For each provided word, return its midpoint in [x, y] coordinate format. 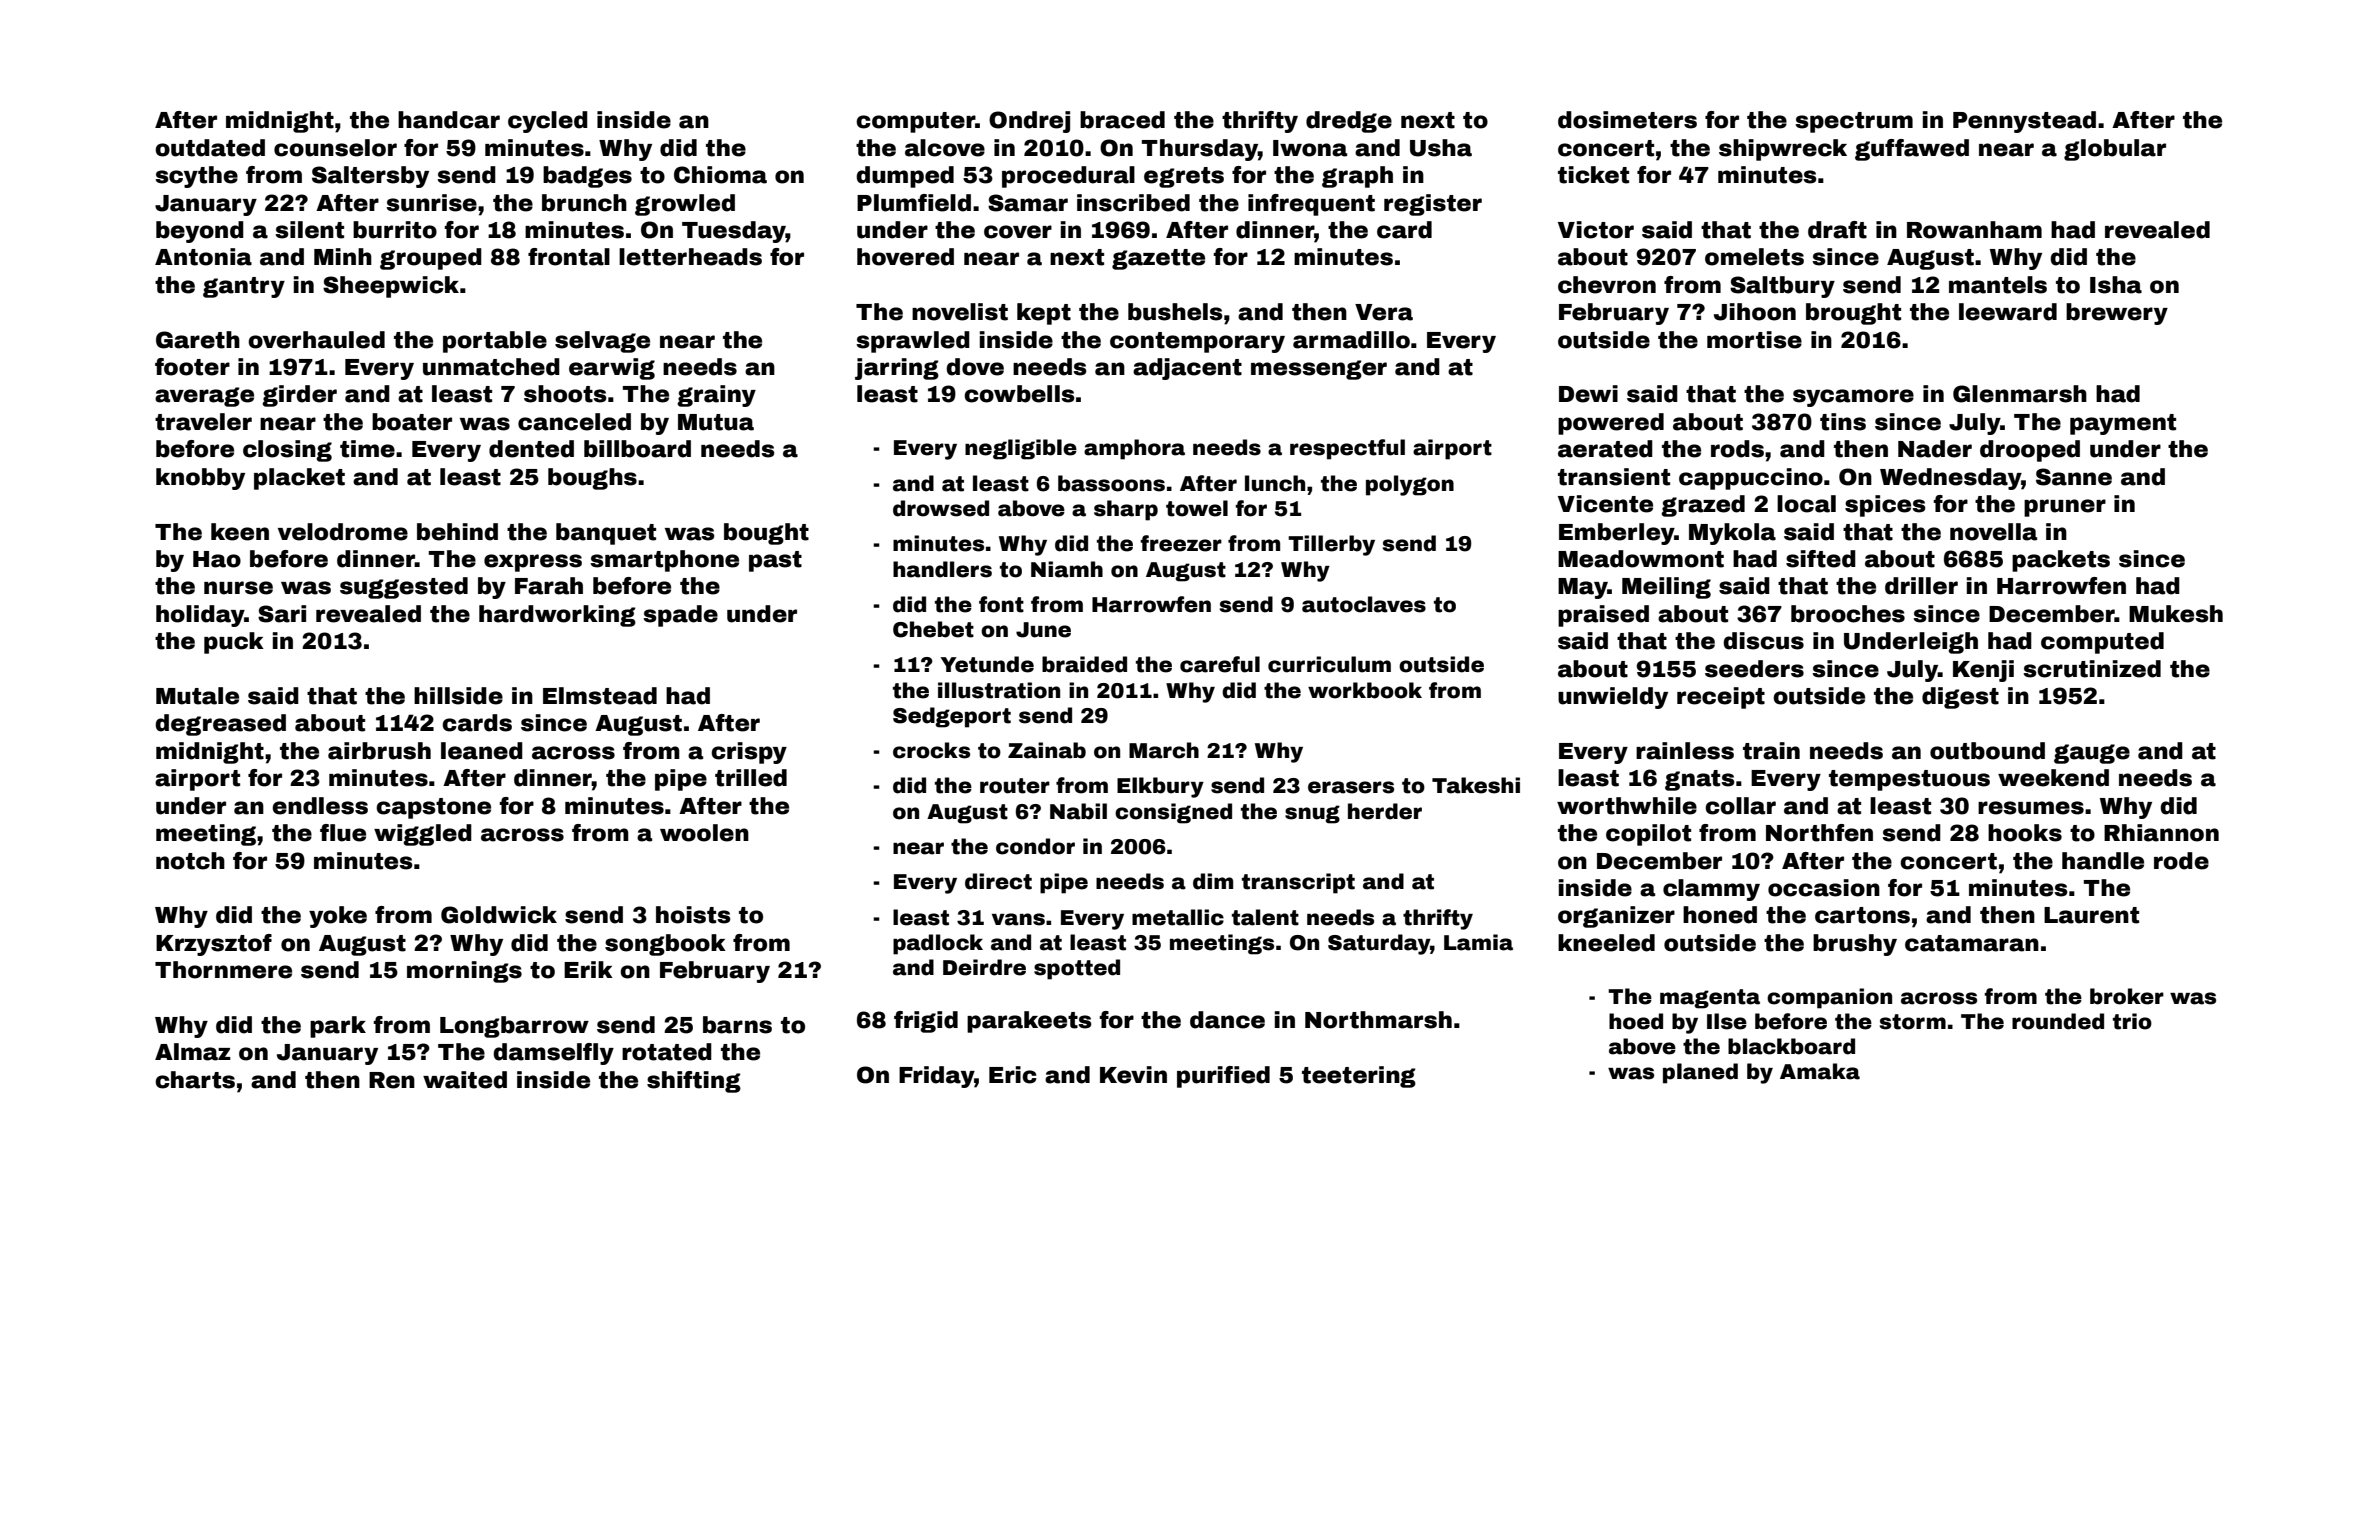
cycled [548, 122]
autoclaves [1364, 604]
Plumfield [914, 203]
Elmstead [600, 696]
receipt [1721, 698]
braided [1084, 664]
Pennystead [2024, 122]
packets [2061, 561]
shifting [694, 1082]
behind [457, 532]
